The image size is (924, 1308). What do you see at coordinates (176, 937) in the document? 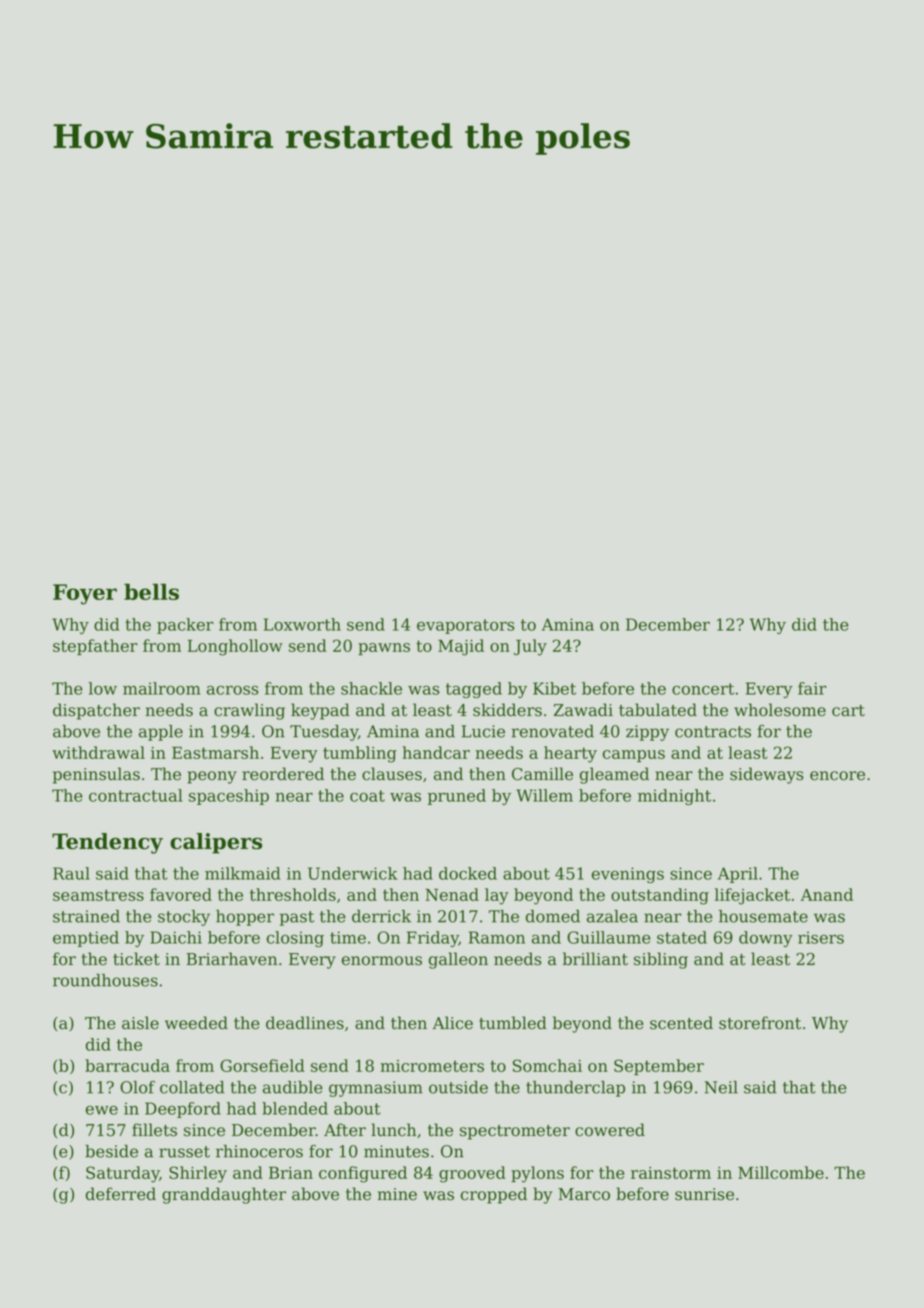
I see `Daichi` at bounding box center [176, 937].
